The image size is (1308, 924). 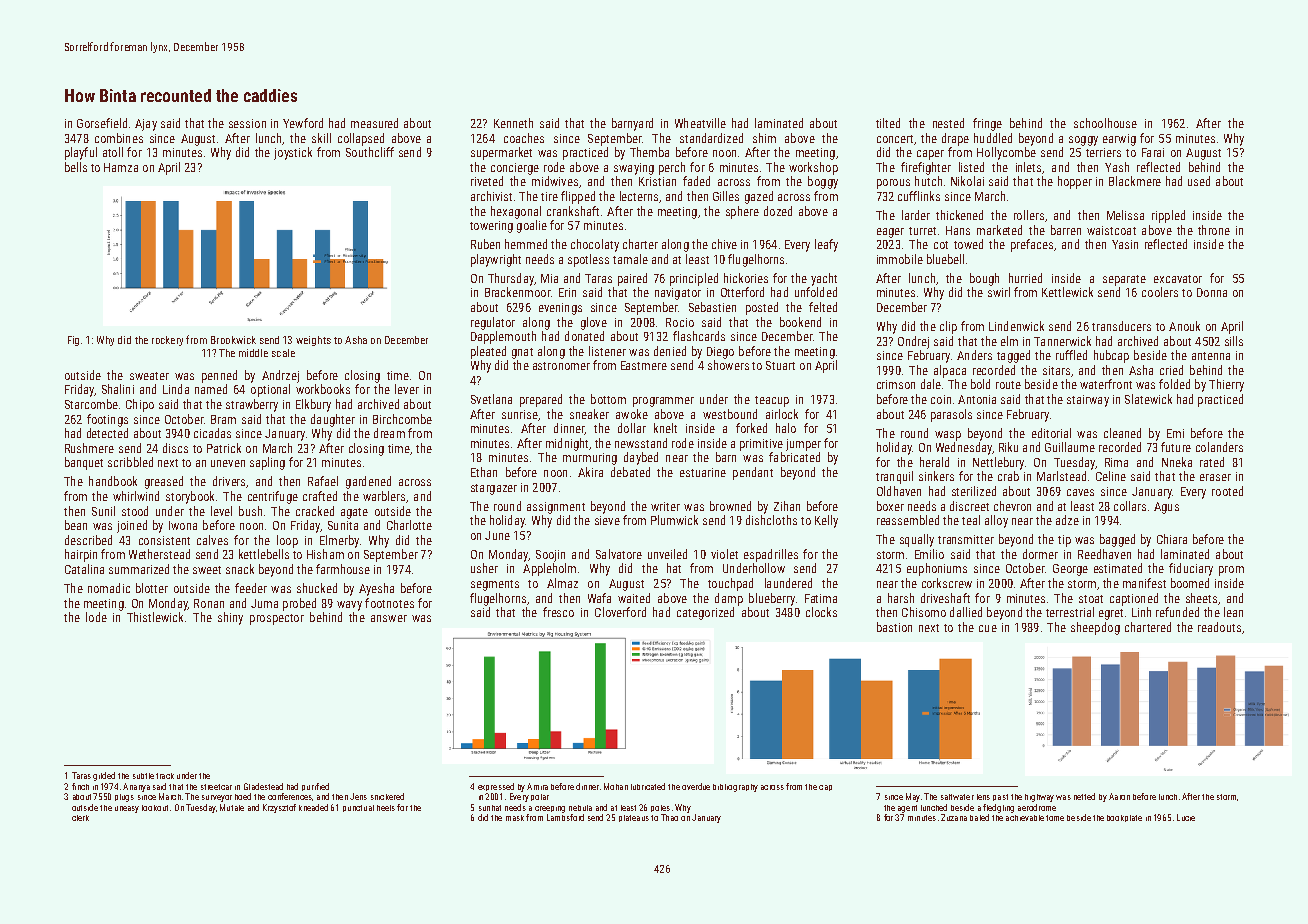 What do you see at coordinates (167, 341) in the screenshot?
I see `rockery` at bounding box center [167, 341].
